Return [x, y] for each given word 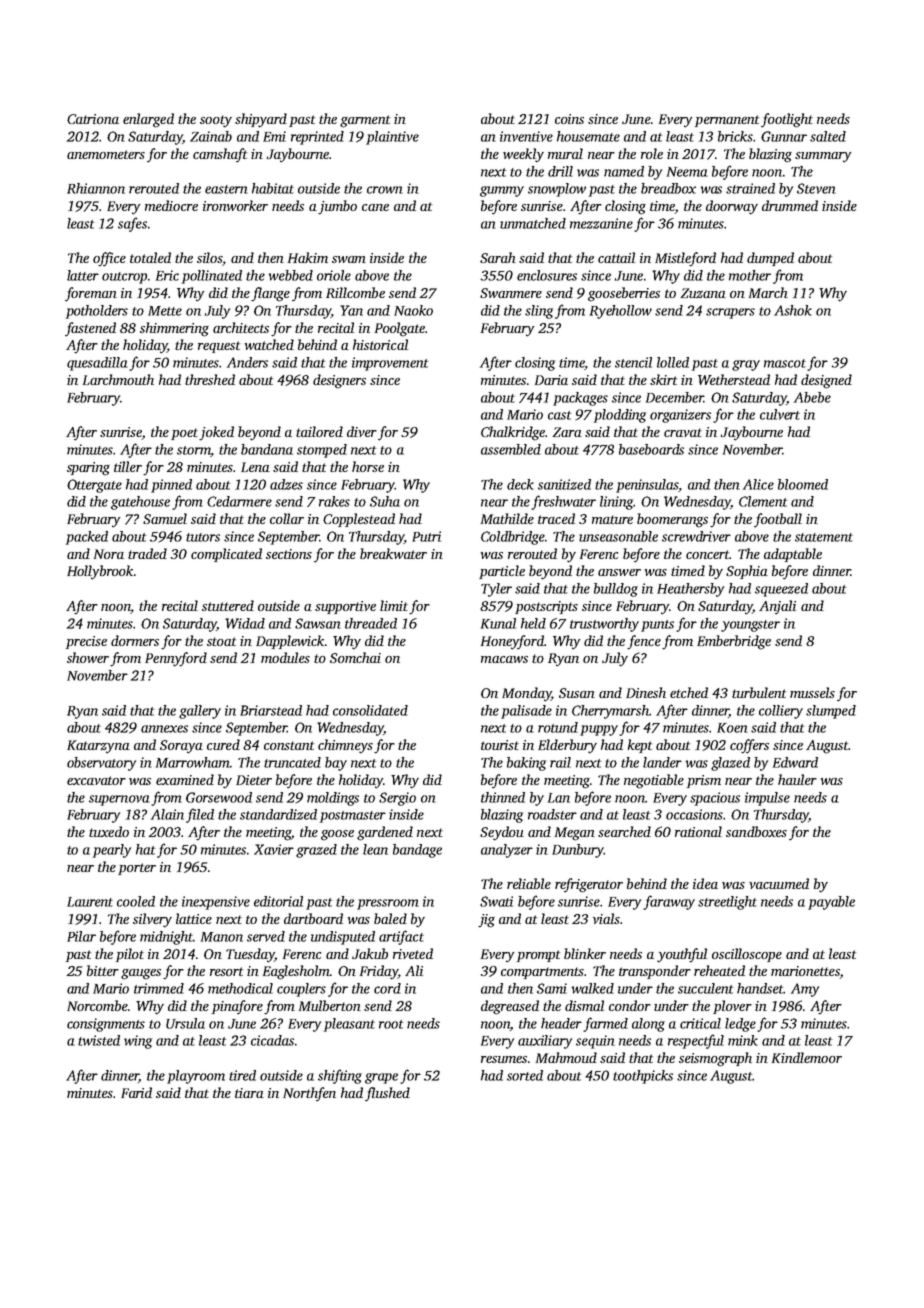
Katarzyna [98, 747]
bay [336, 764]
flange [270, 294]
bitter [103, 970]
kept [639, 746]
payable [831, 903]
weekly [523, 155]
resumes [504, 1059]
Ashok [793, 310]
